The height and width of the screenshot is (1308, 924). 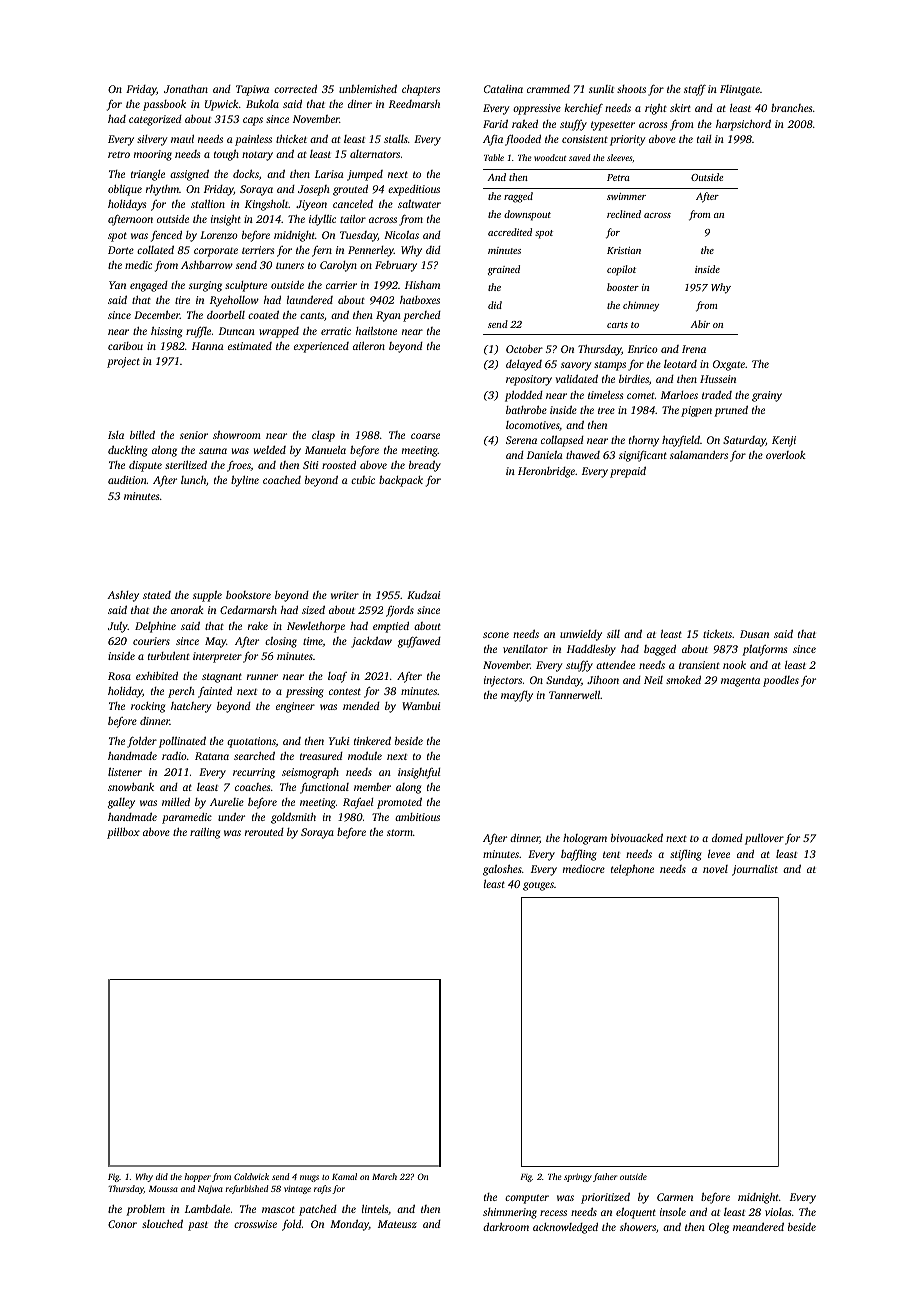 What do you see at coordinates (222, 105) in the screenshot?
I see `Upwick` at bounding box center [222, 105].
